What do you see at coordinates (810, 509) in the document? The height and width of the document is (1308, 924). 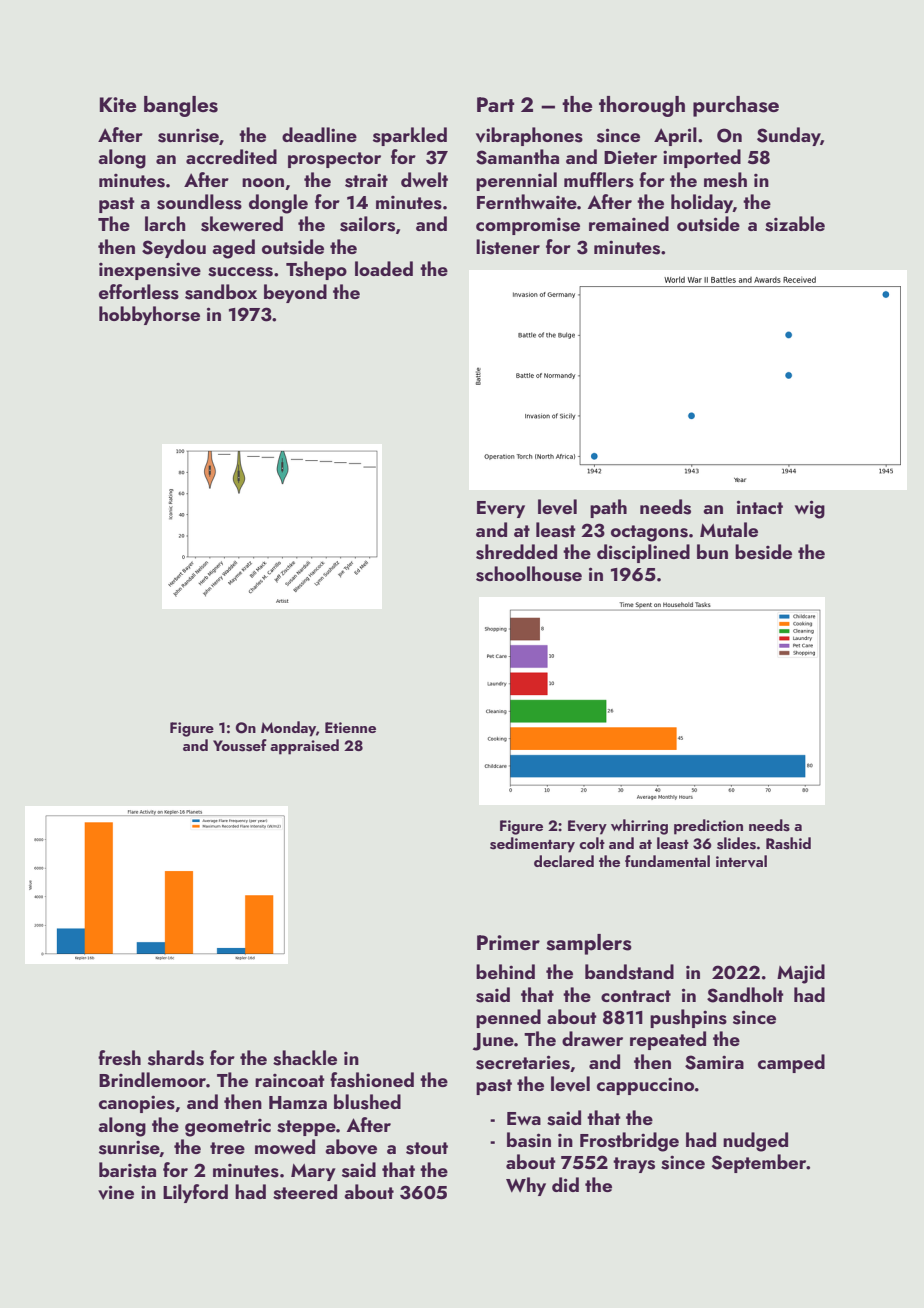 I see `wig` at bounding box center [810, 509].
